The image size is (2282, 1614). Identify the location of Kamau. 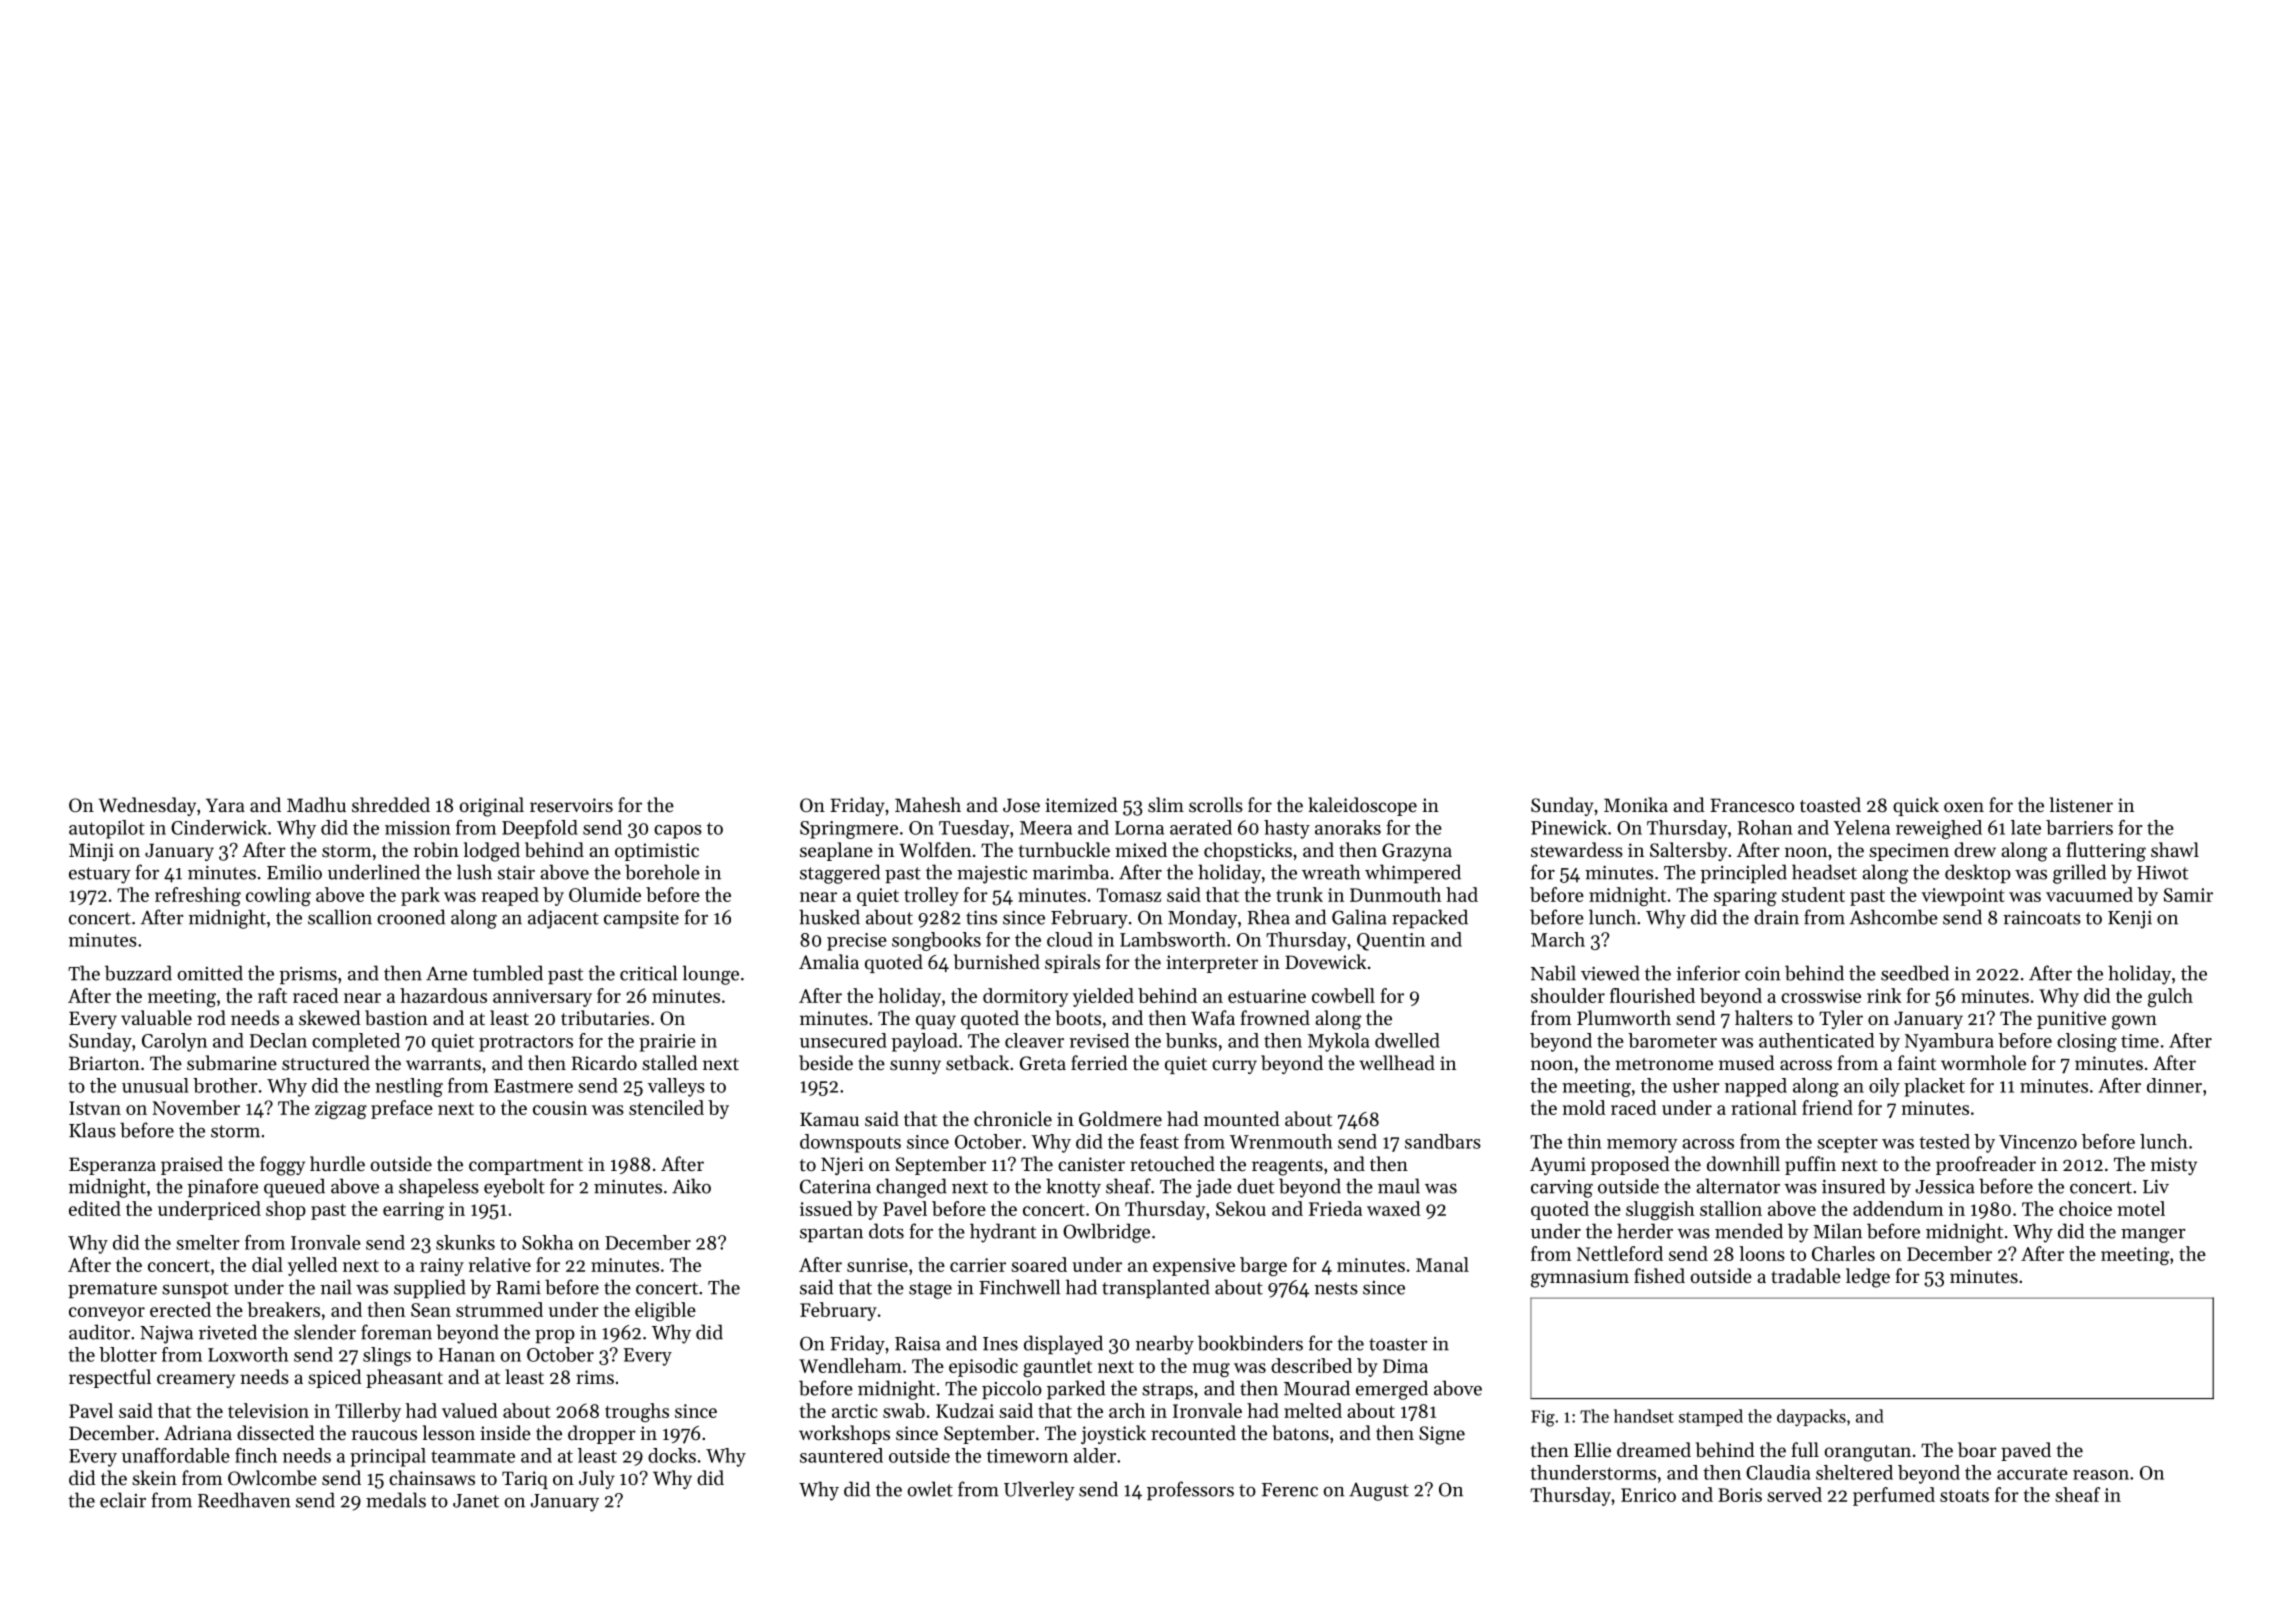
(829, 1119).
